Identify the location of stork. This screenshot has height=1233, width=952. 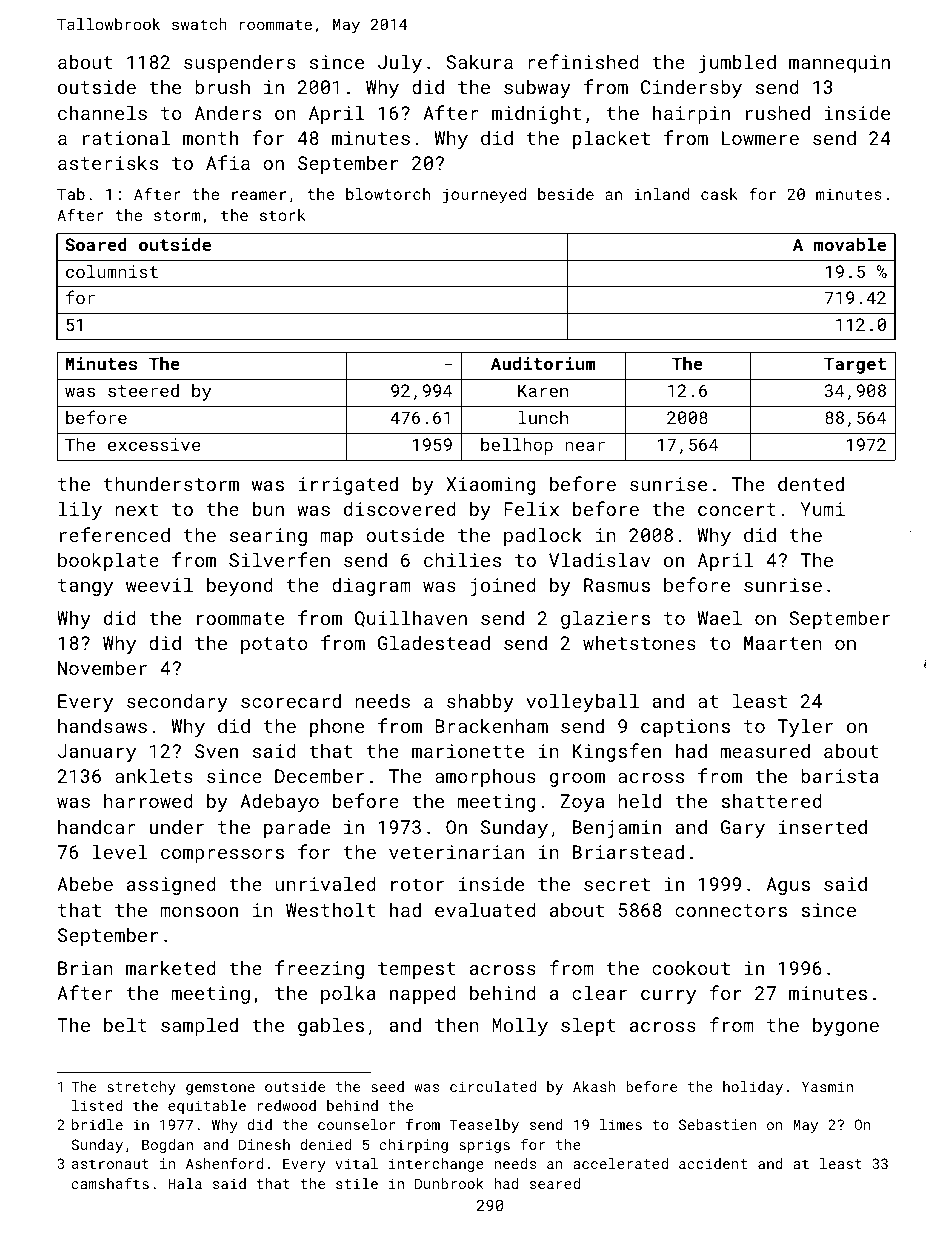
(283, 215).
